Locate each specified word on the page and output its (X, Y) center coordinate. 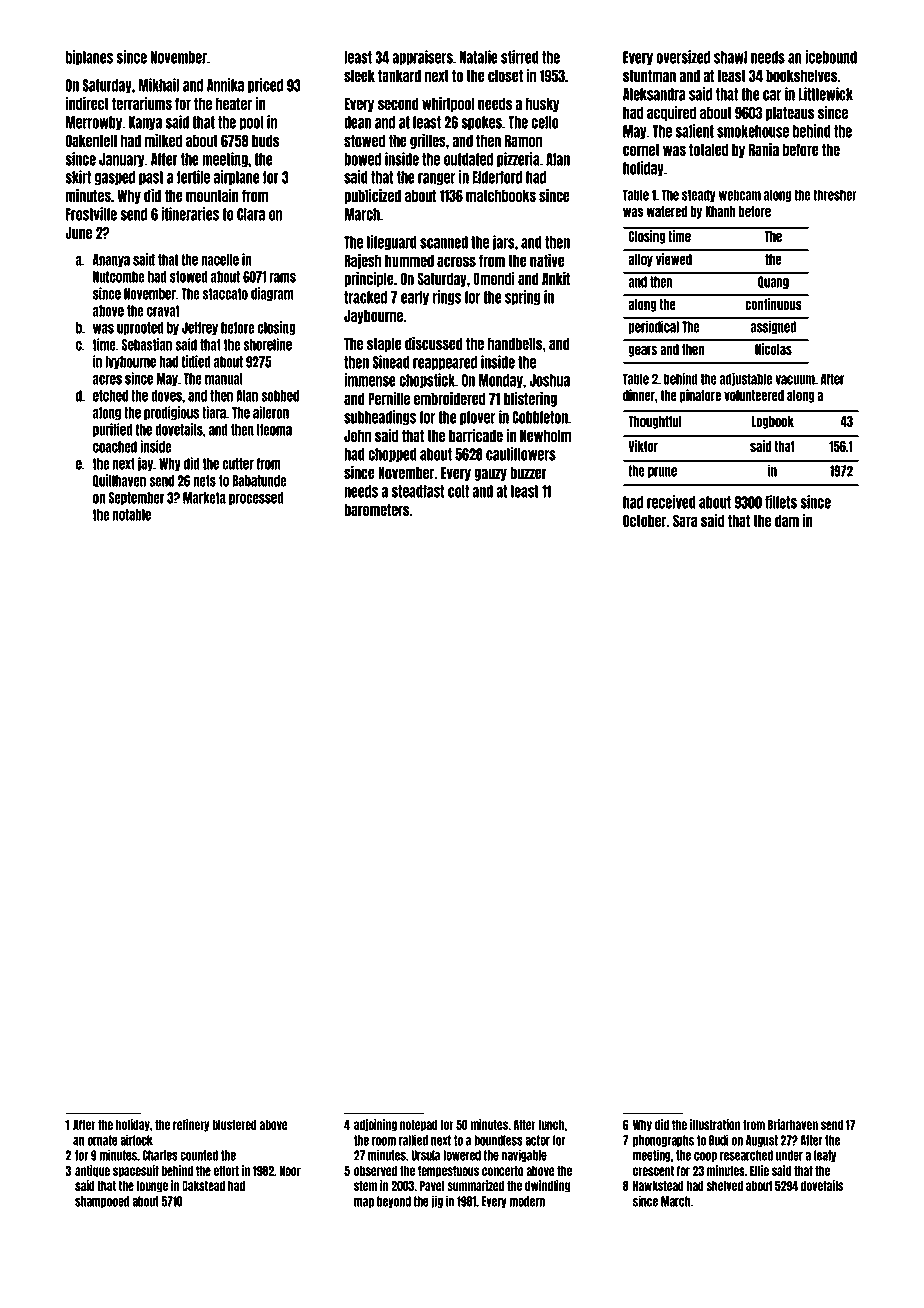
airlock (136, 1140)
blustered (234, 1125)
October (645, 520)
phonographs (663, 1141)
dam (787, 520)
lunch (551, 1125)
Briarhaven (793, 1124)
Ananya (111, 260)
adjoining (375, 1125)
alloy (640, 260)
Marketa (204, 498)
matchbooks (501, 195)
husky (542, 104)
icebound (831, 57)
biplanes (89, 58)
